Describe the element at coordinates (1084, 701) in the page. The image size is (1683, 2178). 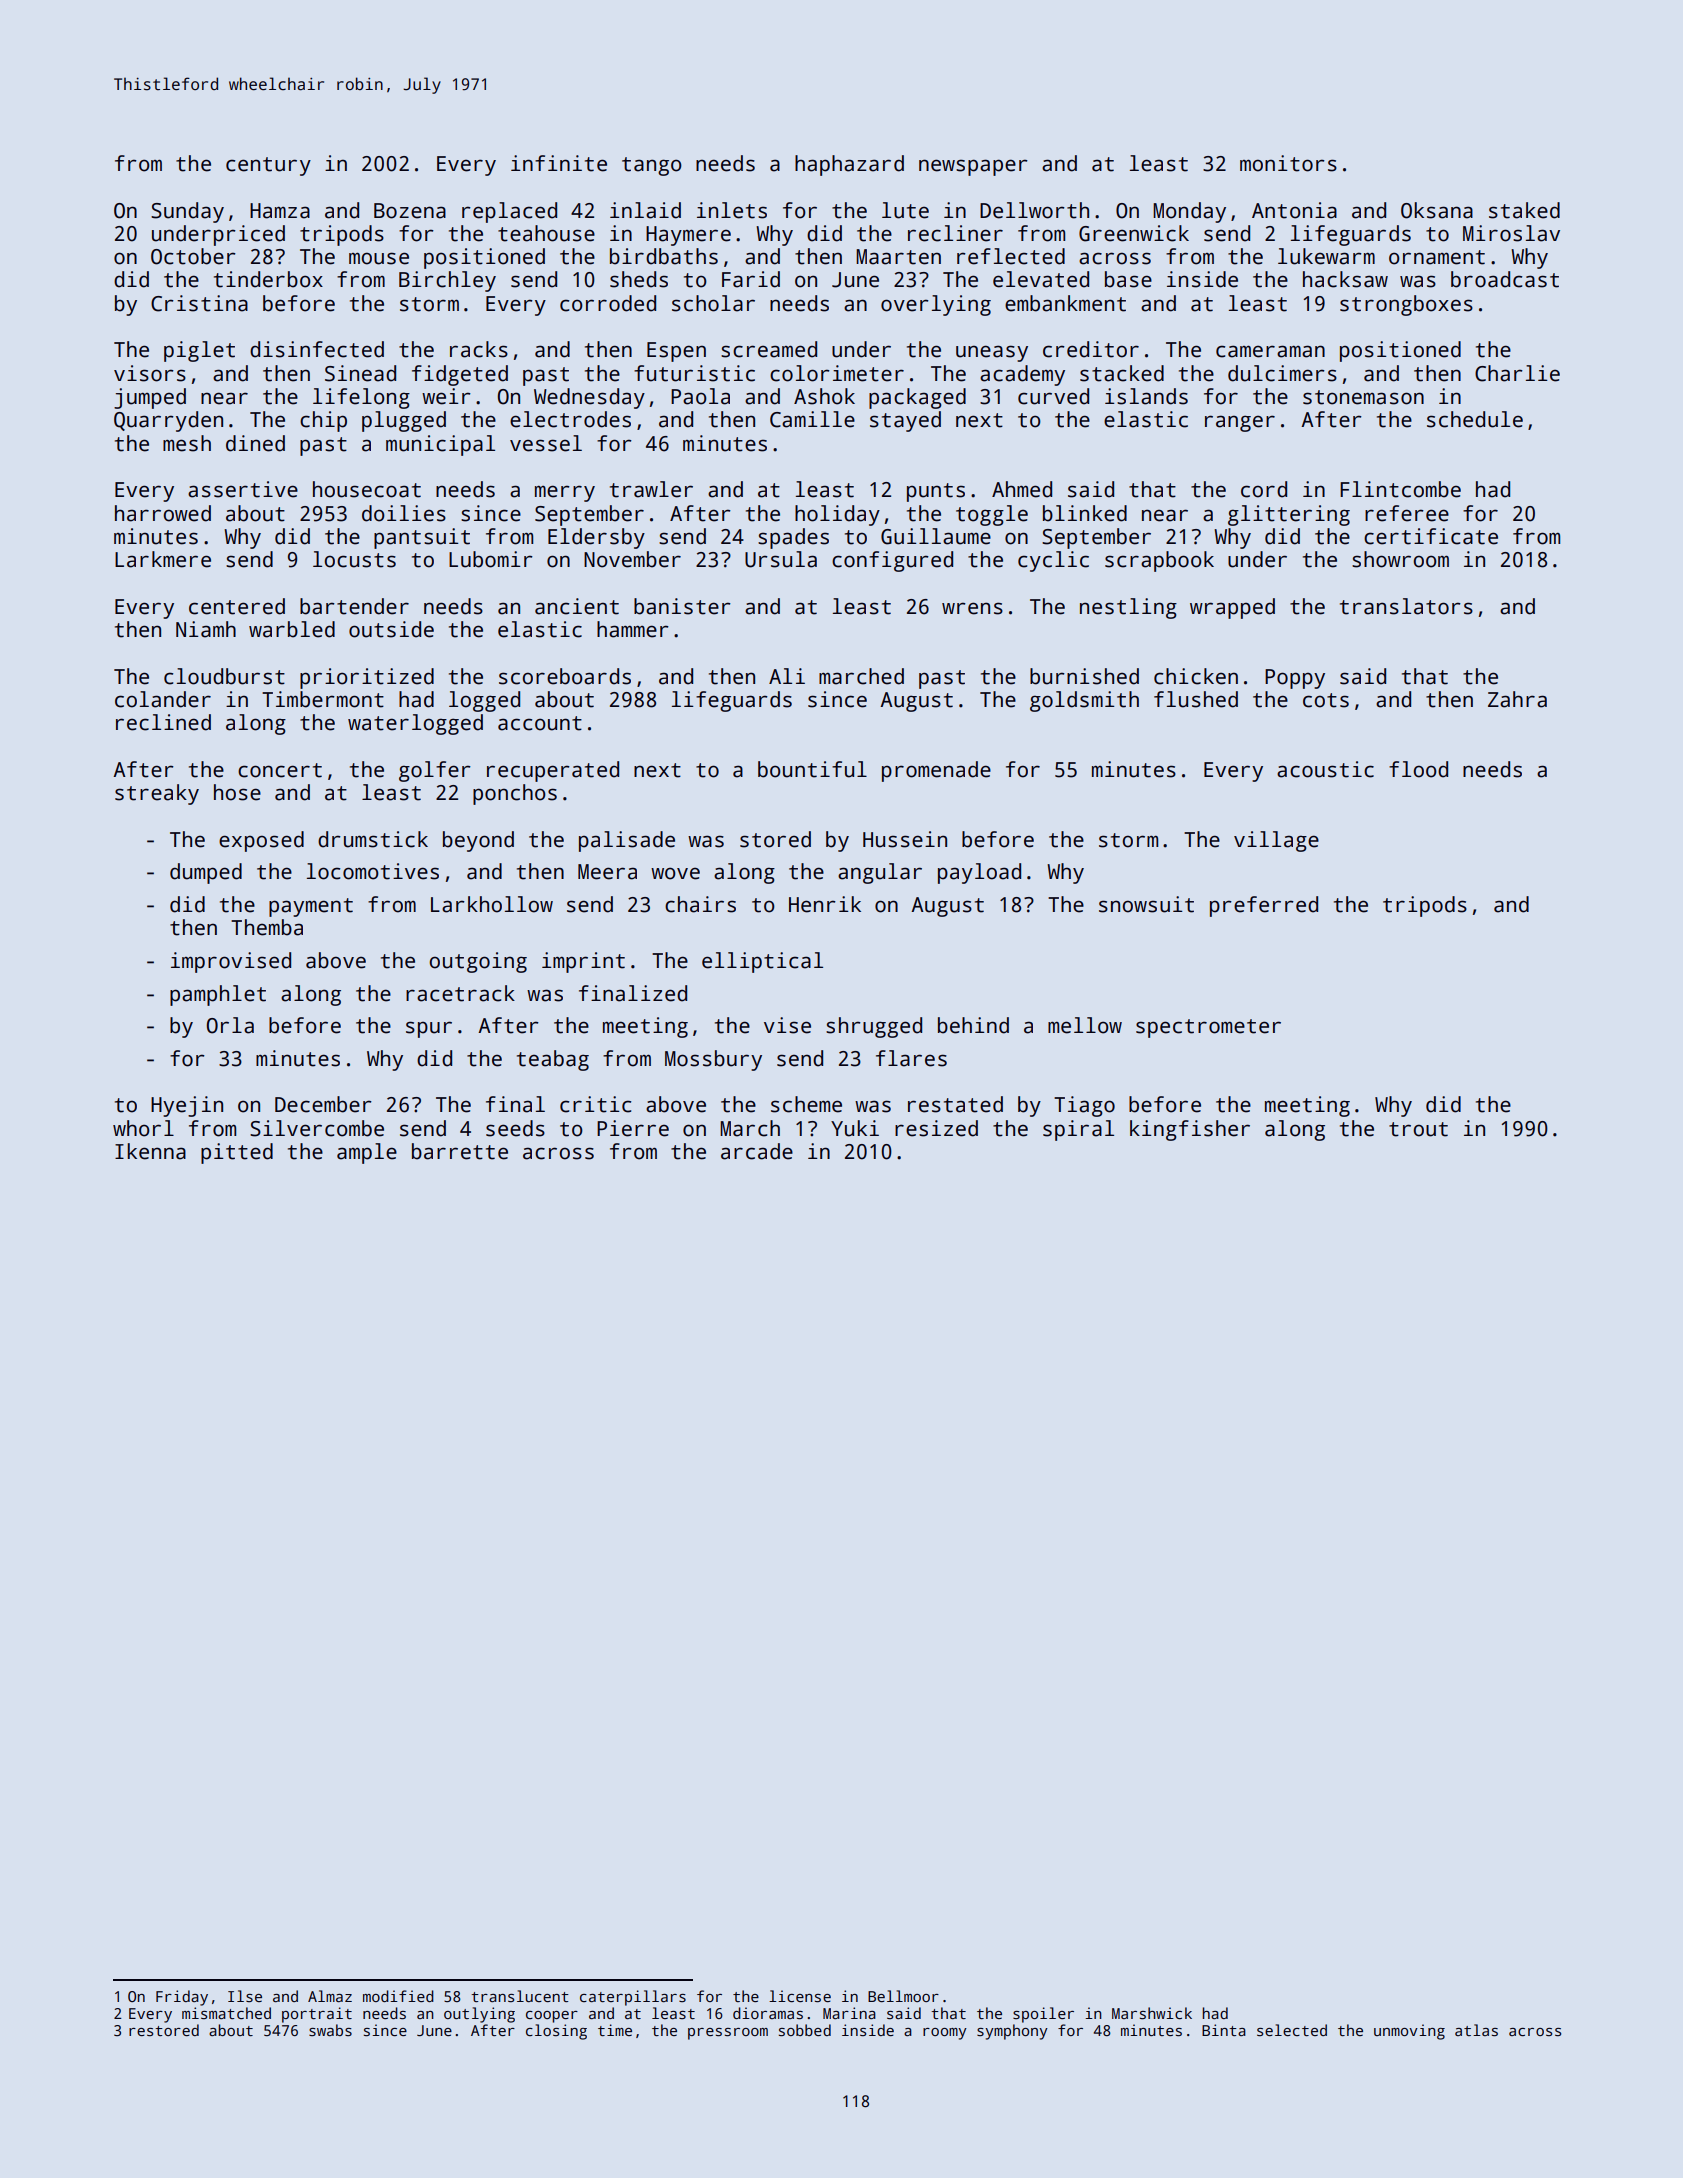
I see `goldsmith` at that location.
